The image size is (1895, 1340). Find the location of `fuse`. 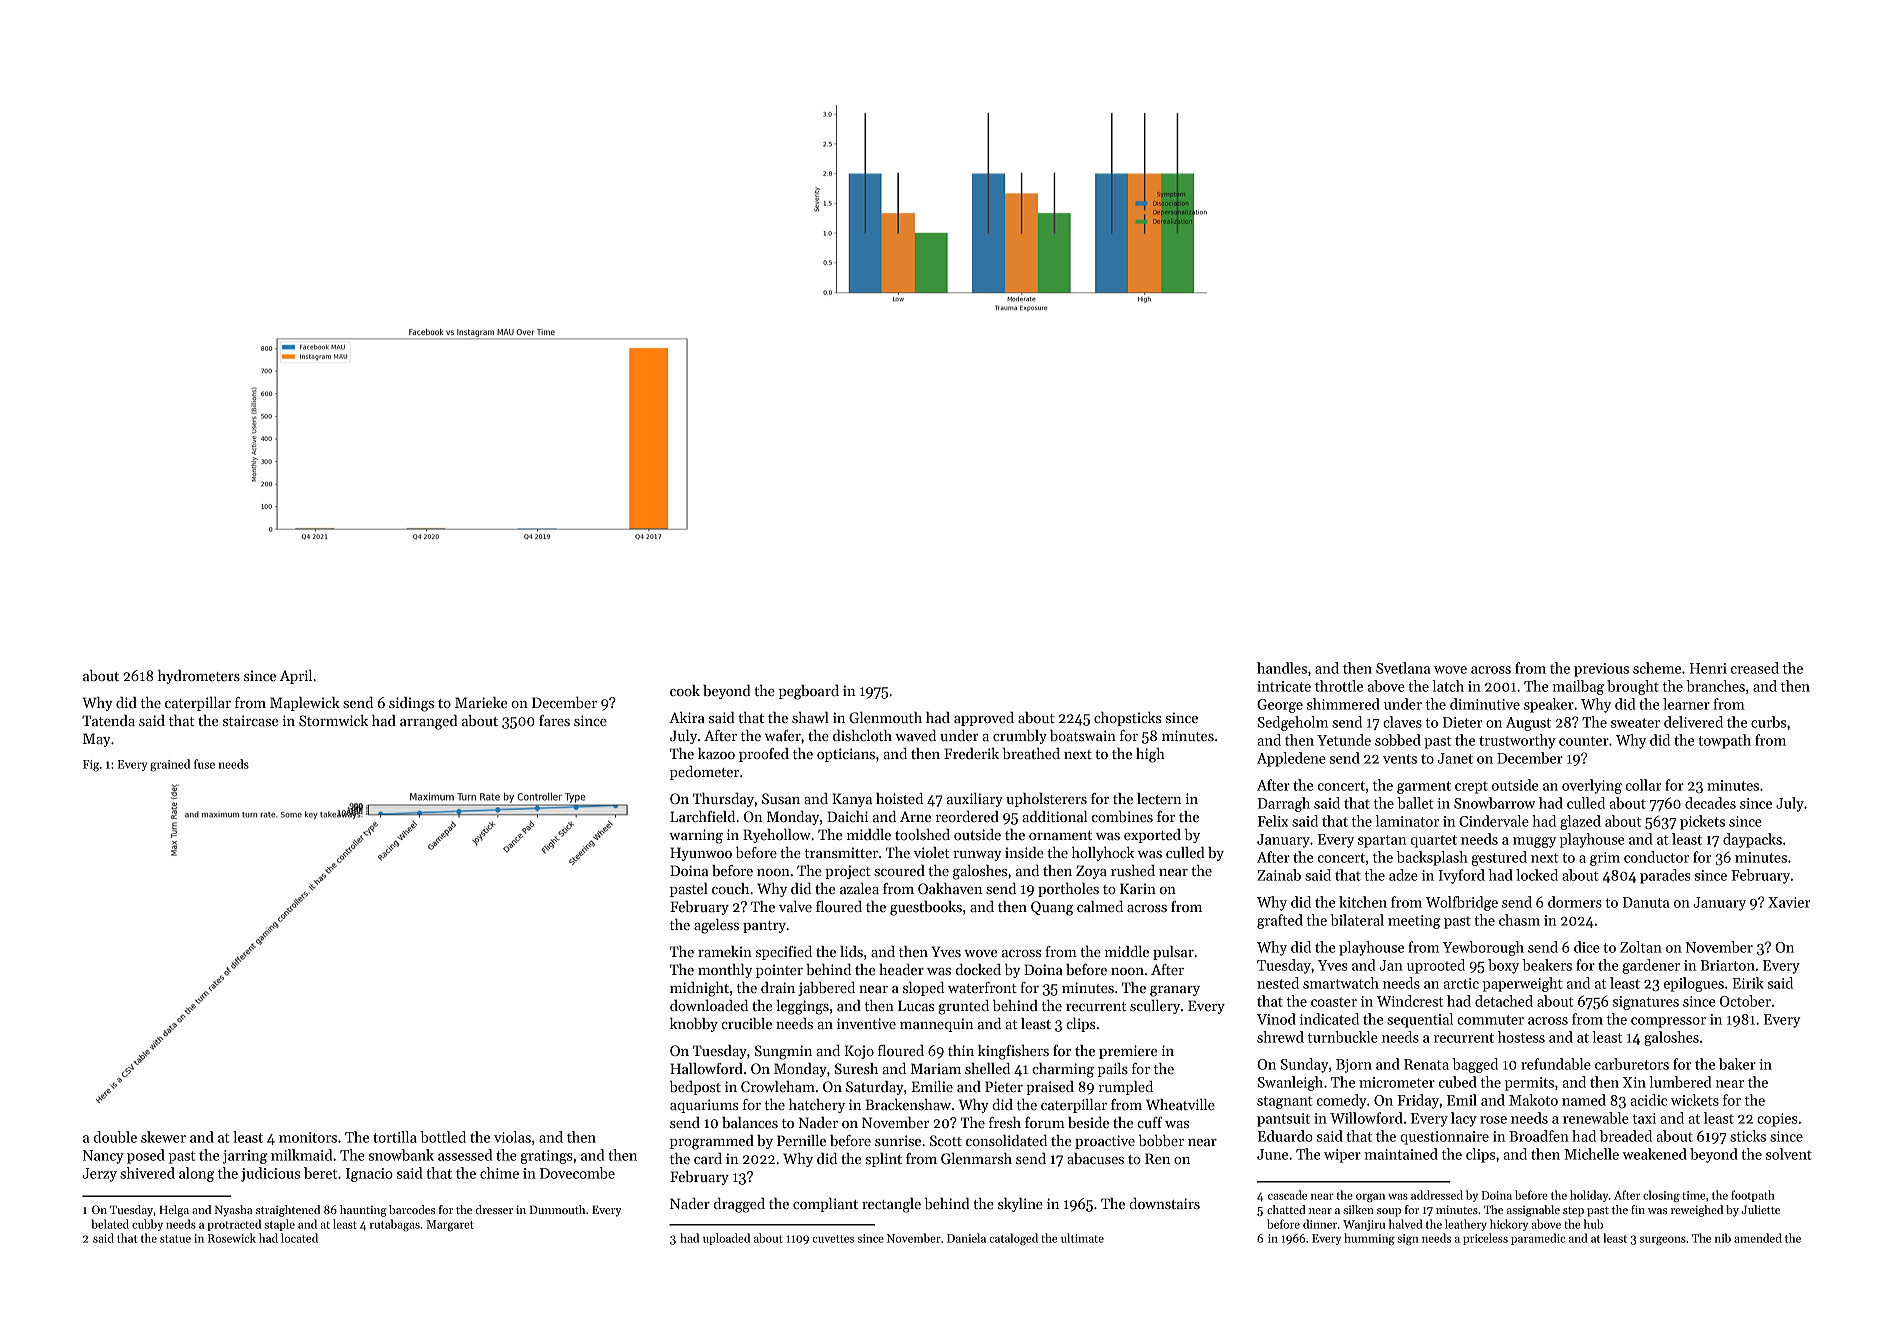

fuse is located at coordinates (204, 764).
